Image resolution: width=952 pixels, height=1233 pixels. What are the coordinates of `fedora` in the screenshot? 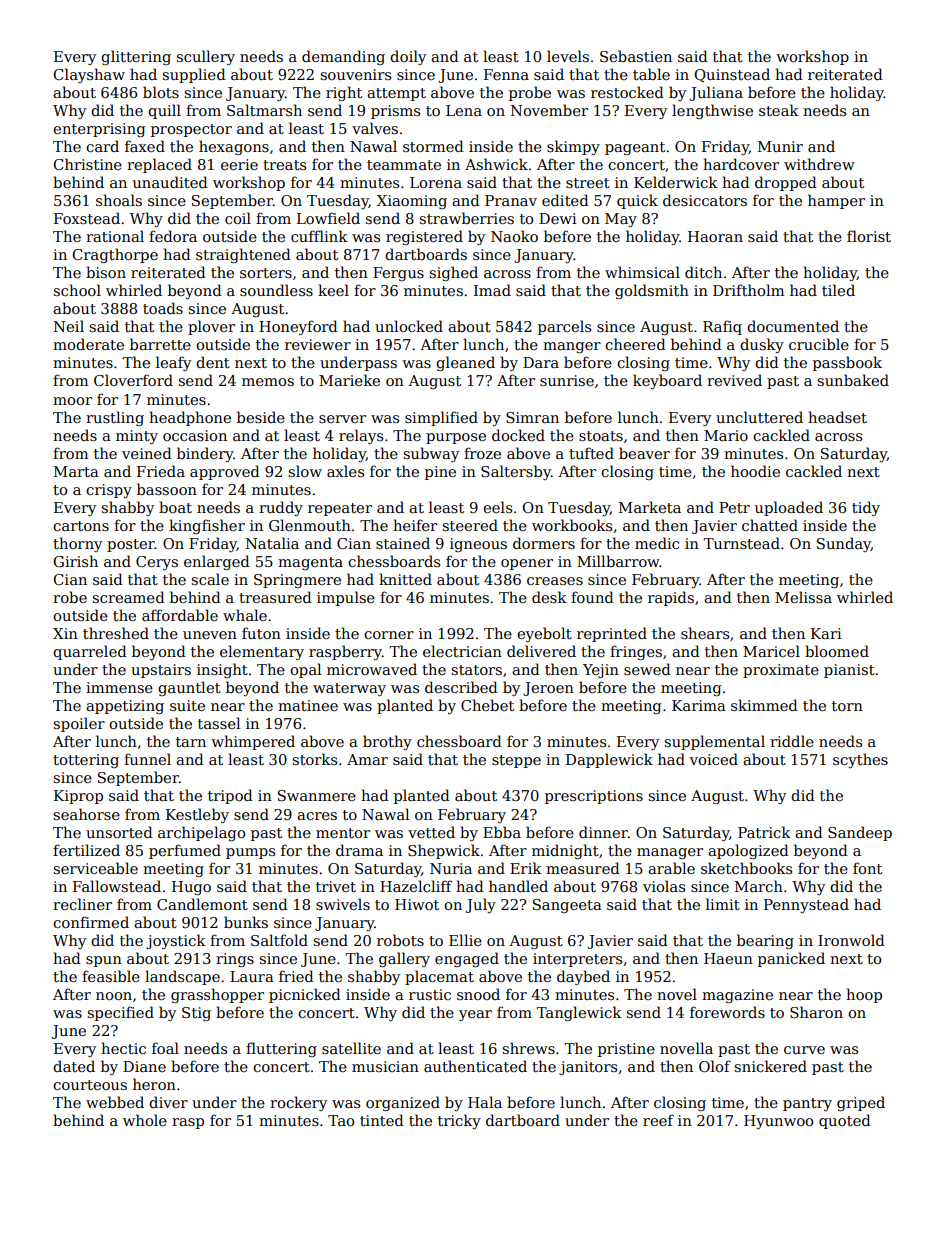 It's located at (173, 236).
